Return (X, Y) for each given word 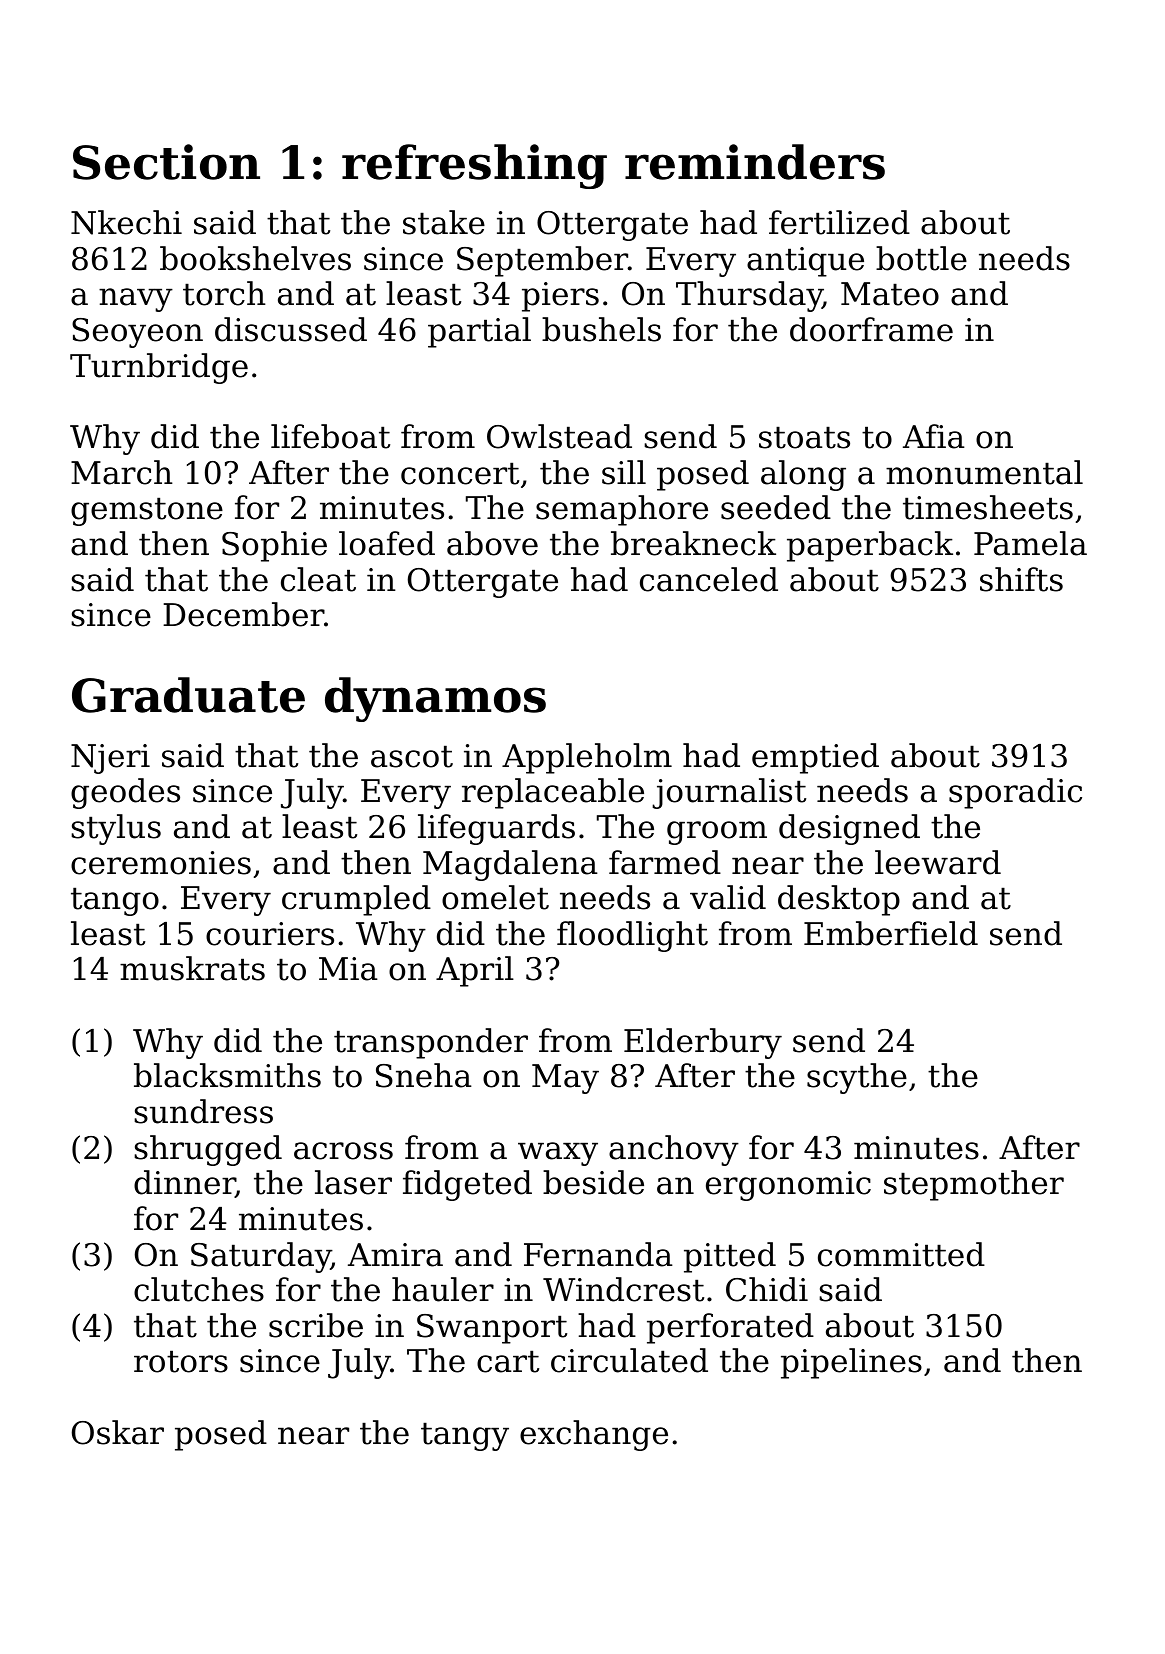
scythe (857, 1078)
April (475, 971)
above (492, 543)
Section (166, 162)
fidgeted (467, 1185)
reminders (755, 162)
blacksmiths (227, 1075)
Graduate (188, 695)
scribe (316, 1325)
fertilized (839, 222)
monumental (984, 472)
